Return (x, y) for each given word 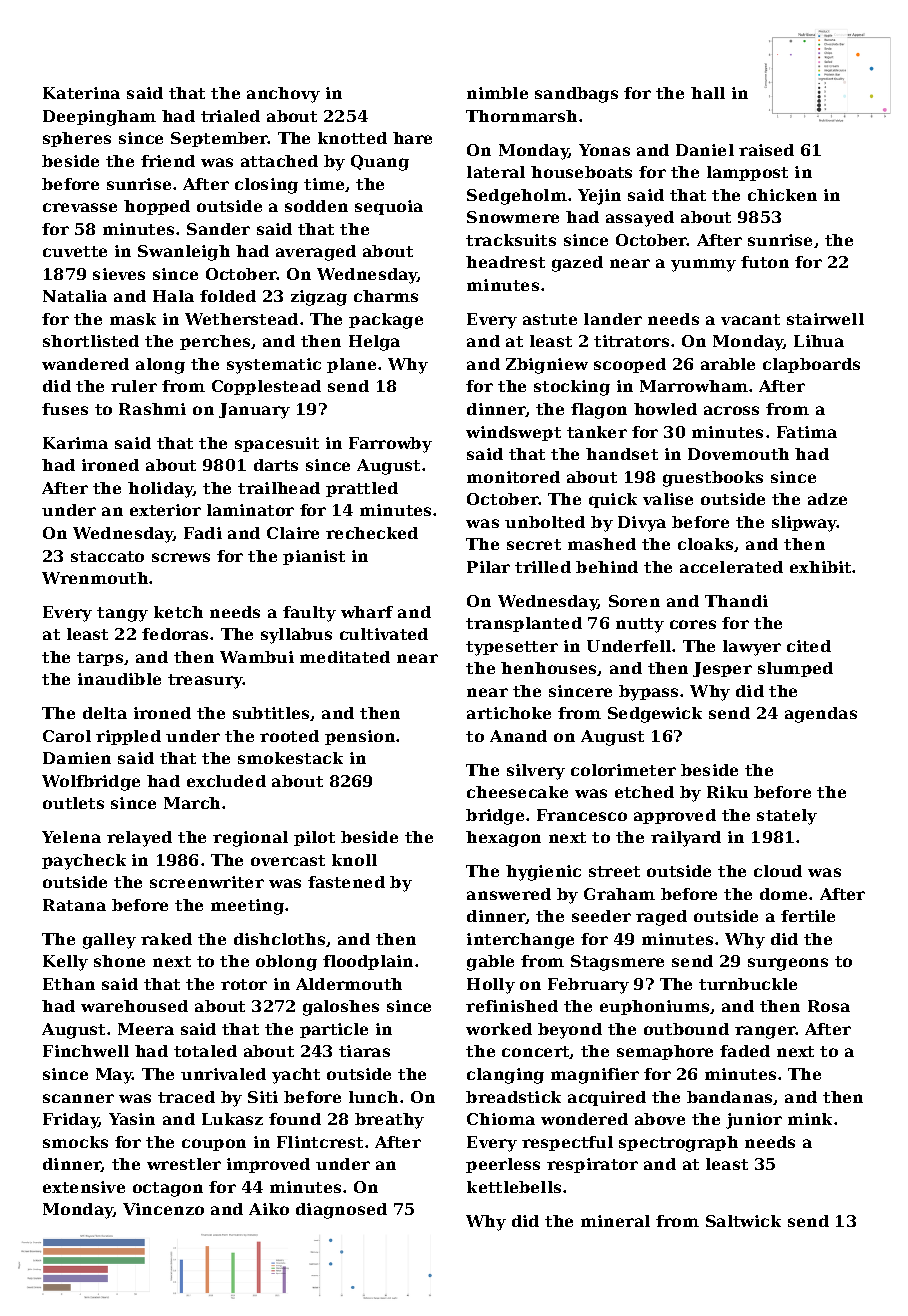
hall (708, 93)
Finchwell (86, 1051)
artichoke (509, 713)
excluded (226, 781)
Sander (218, 229)
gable (490, 963)
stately (787, 817)
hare (412, 138)
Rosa (829, 1006)
